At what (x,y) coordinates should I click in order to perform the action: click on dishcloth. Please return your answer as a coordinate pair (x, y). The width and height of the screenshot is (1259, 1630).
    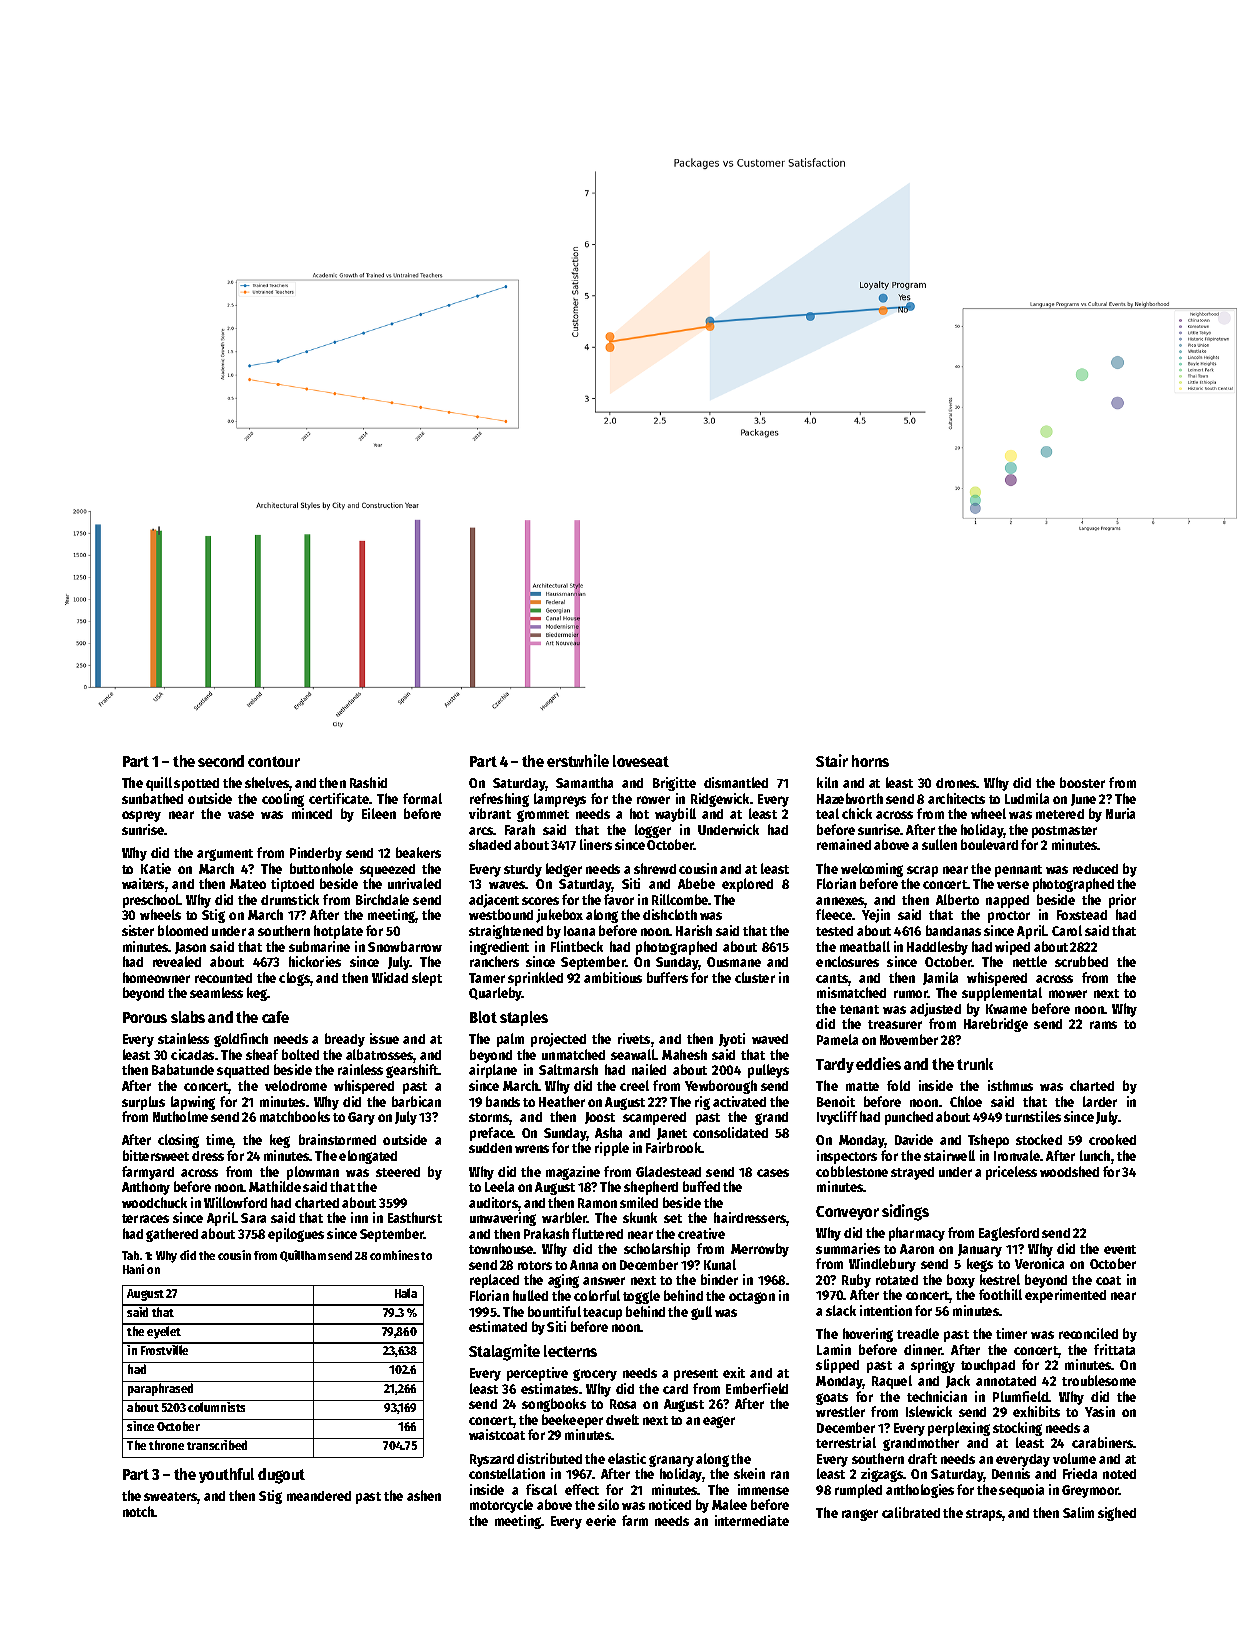
    Looking at the image, I should click on (670, 914).
